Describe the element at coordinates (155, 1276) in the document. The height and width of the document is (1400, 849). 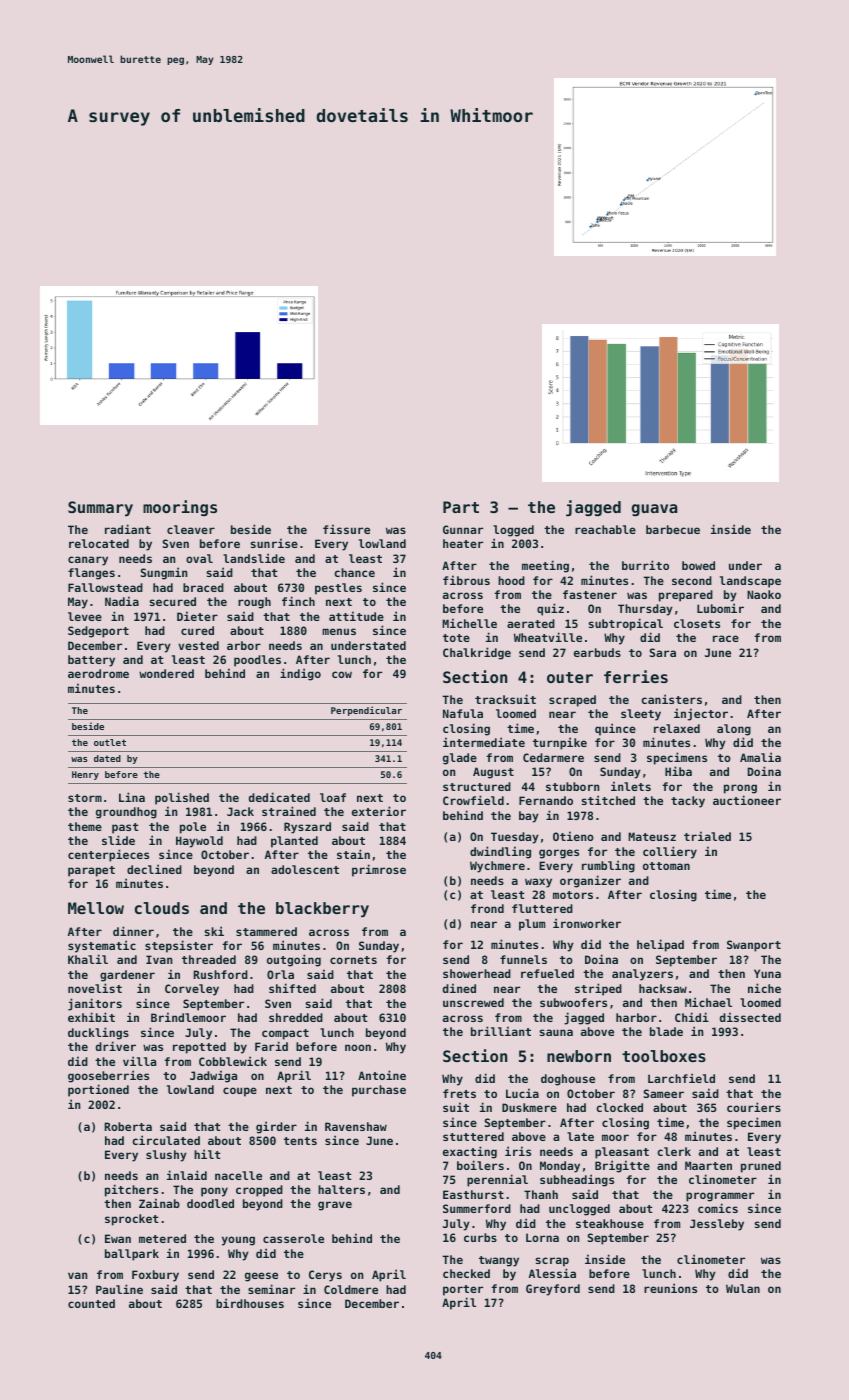
I see `Foxbury` at that location.
